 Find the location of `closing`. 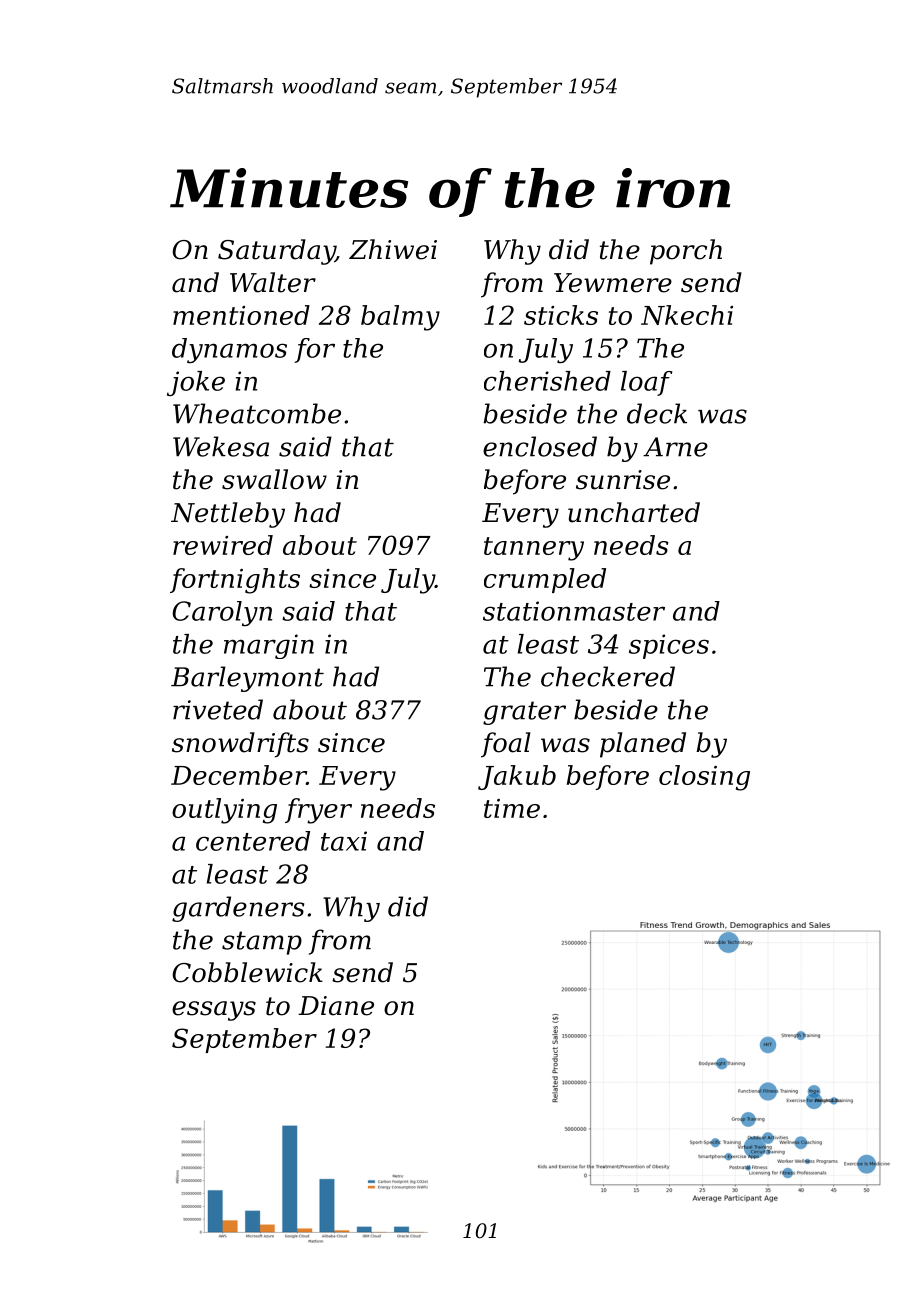

closing is located at coordinates (704, 778).
